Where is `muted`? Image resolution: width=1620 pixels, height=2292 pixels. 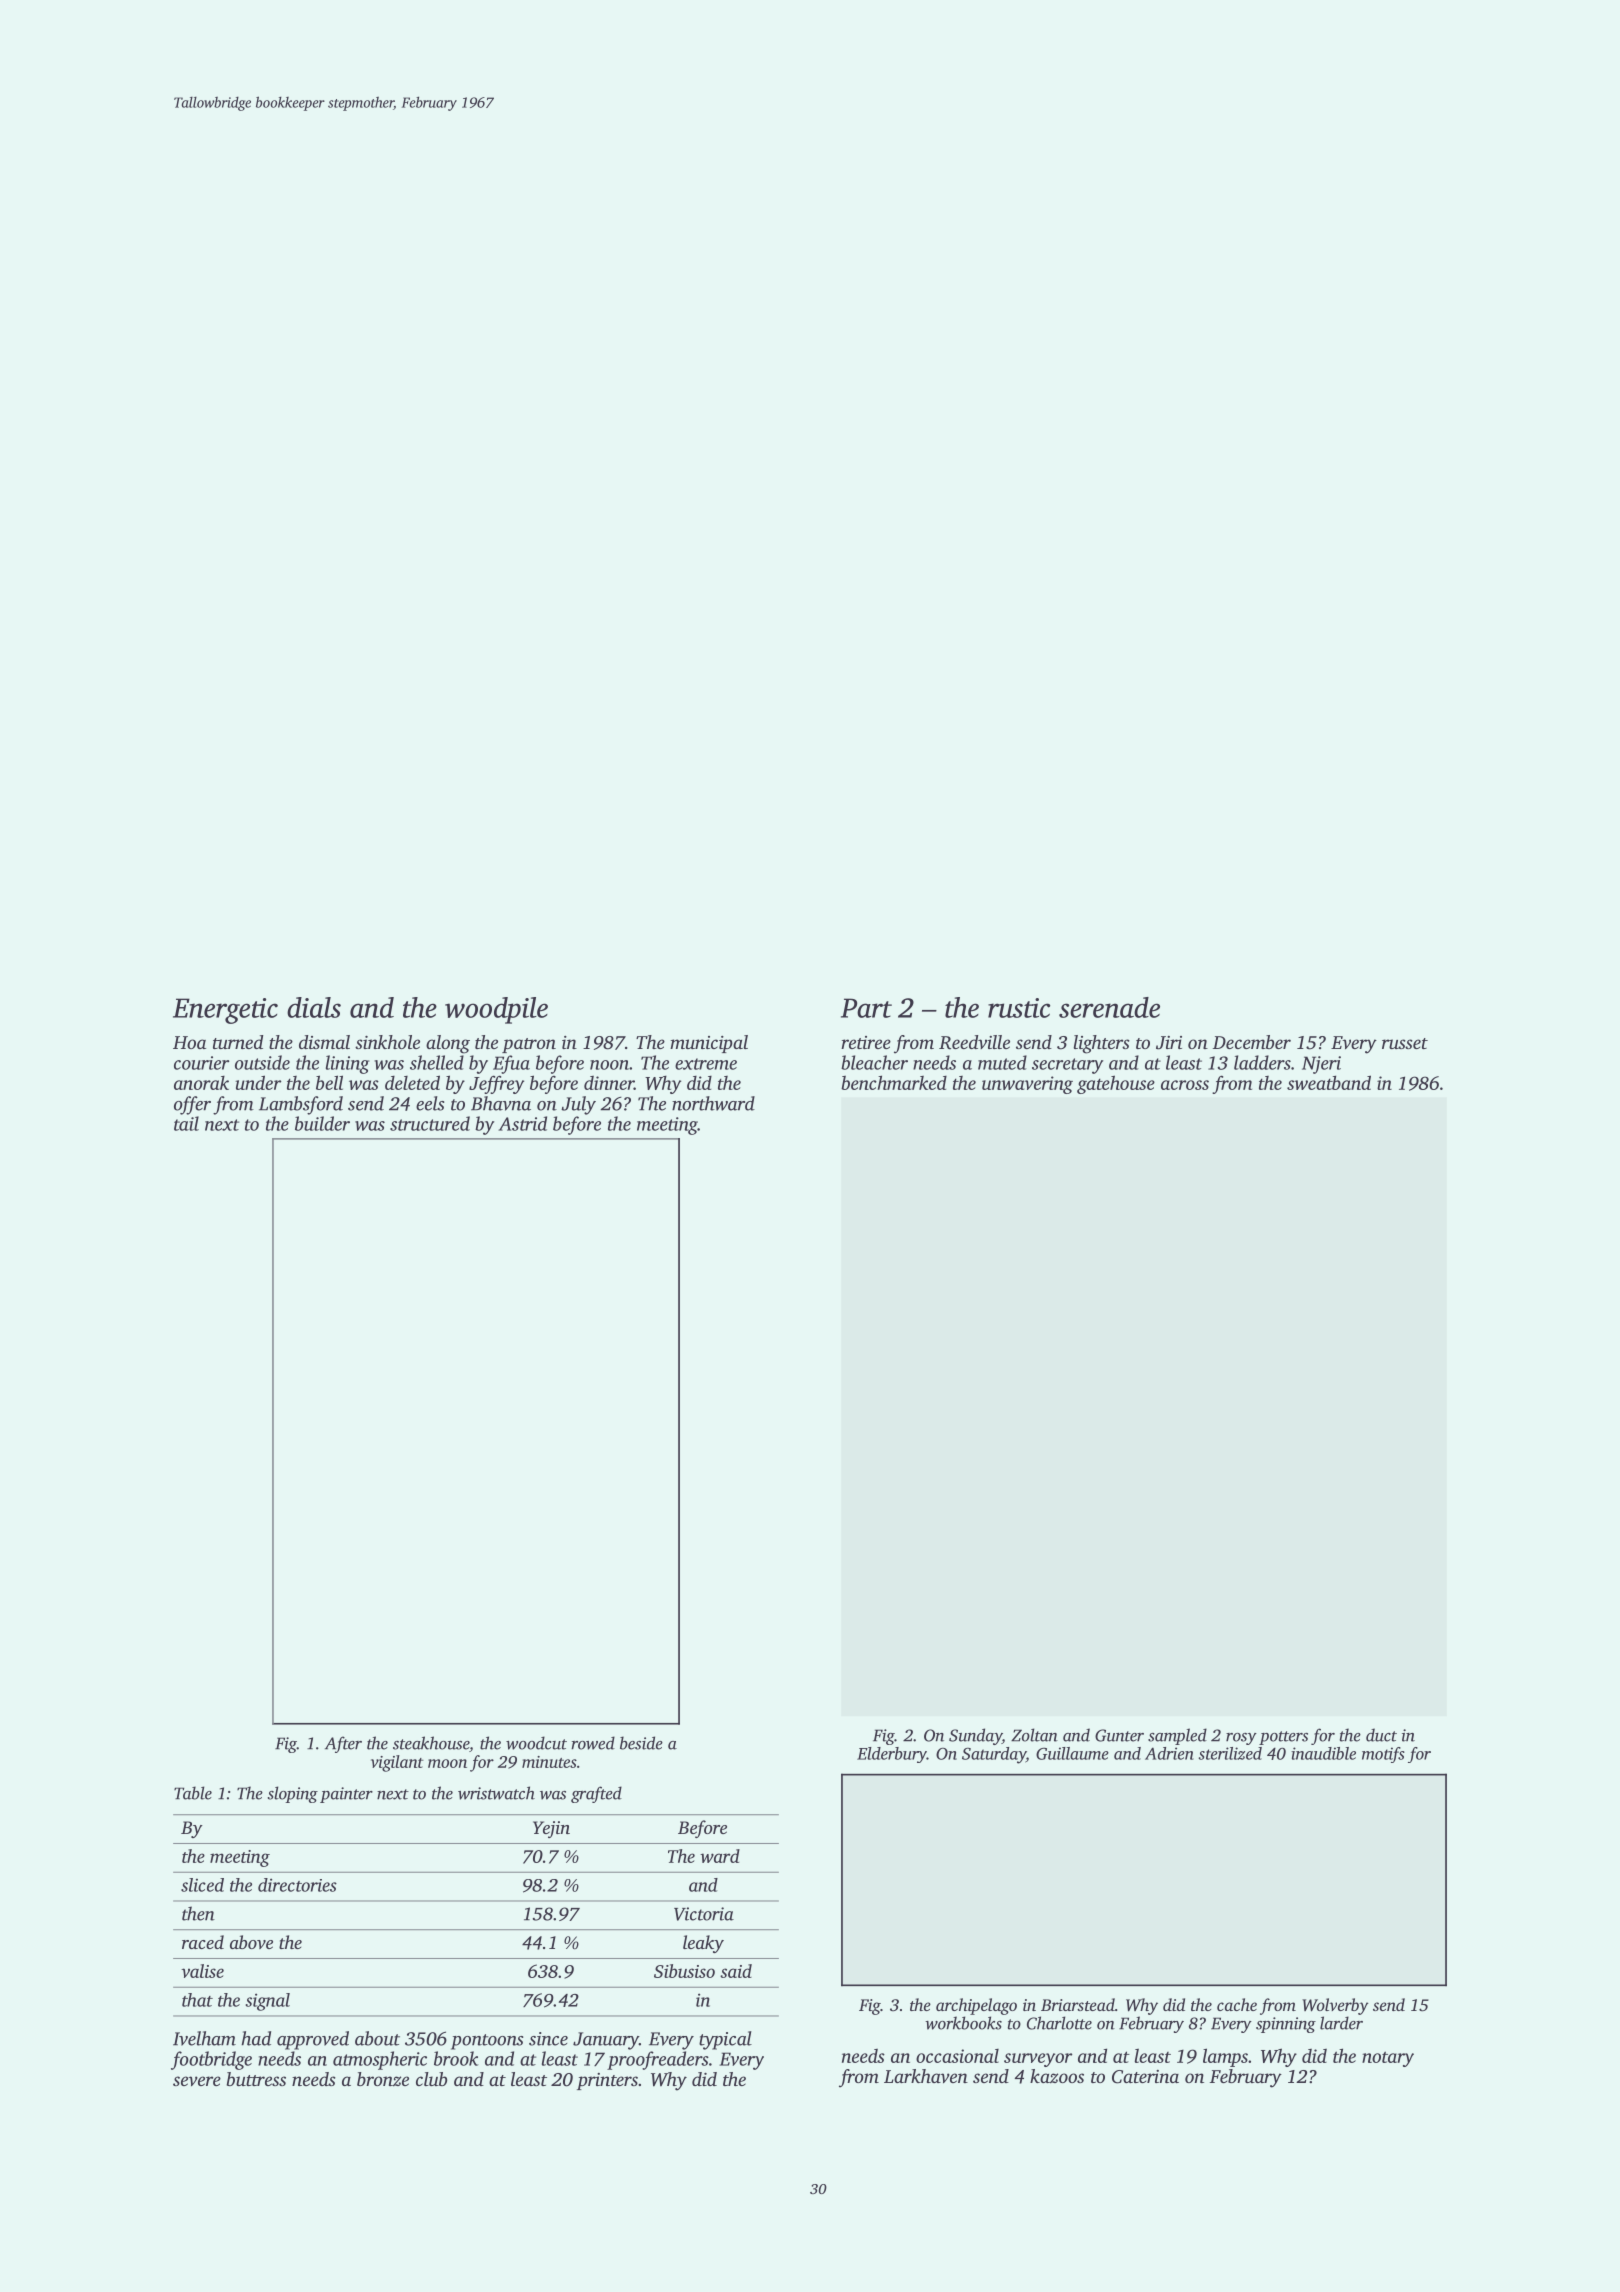 muted is located at coordinates (1002, 1062).
